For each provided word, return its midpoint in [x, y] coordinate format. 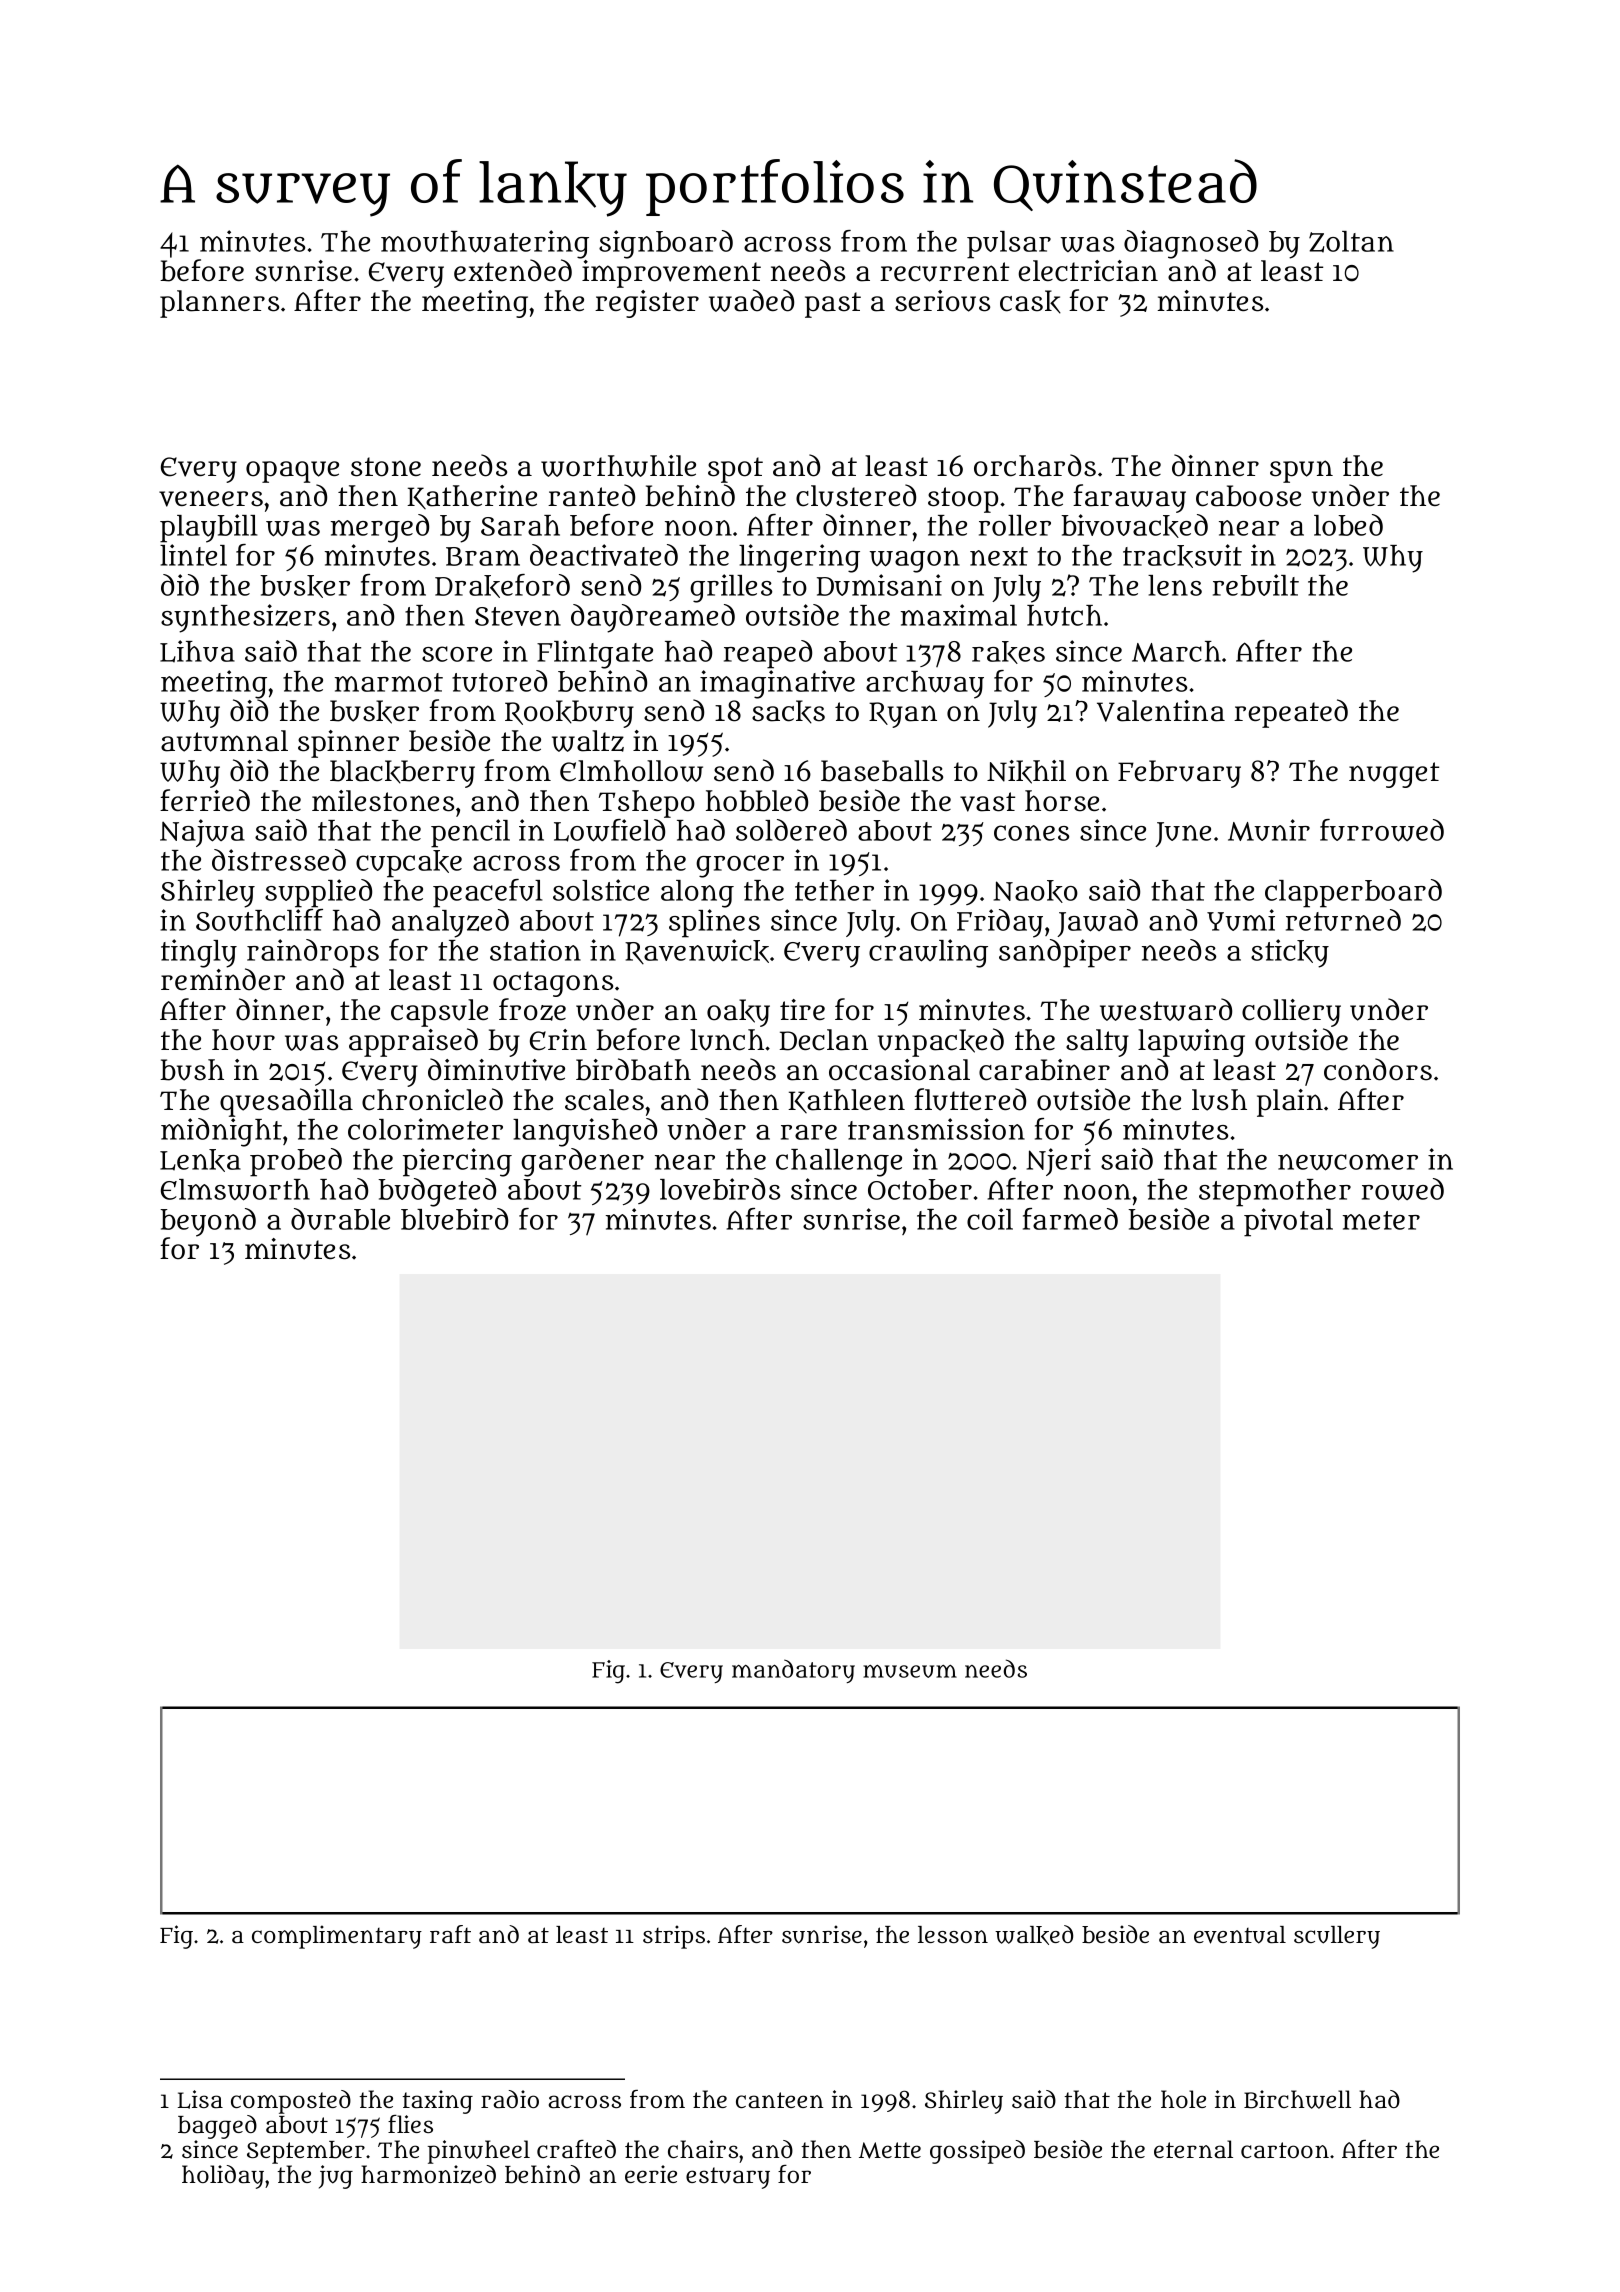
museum [910, 1671]
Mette [890, 2150]
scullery [1337, 1937]
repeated [1291, 713]
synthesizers [245, 618]
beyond [208, 1222]
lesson [953, 1934]
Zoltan [1351, 242]
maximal [959, 615]
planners [219, 304]
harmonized [428, 2174]
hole [1183, 2099]
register [647, 304]
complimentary [337, 1937]
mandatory [793, 1671]
